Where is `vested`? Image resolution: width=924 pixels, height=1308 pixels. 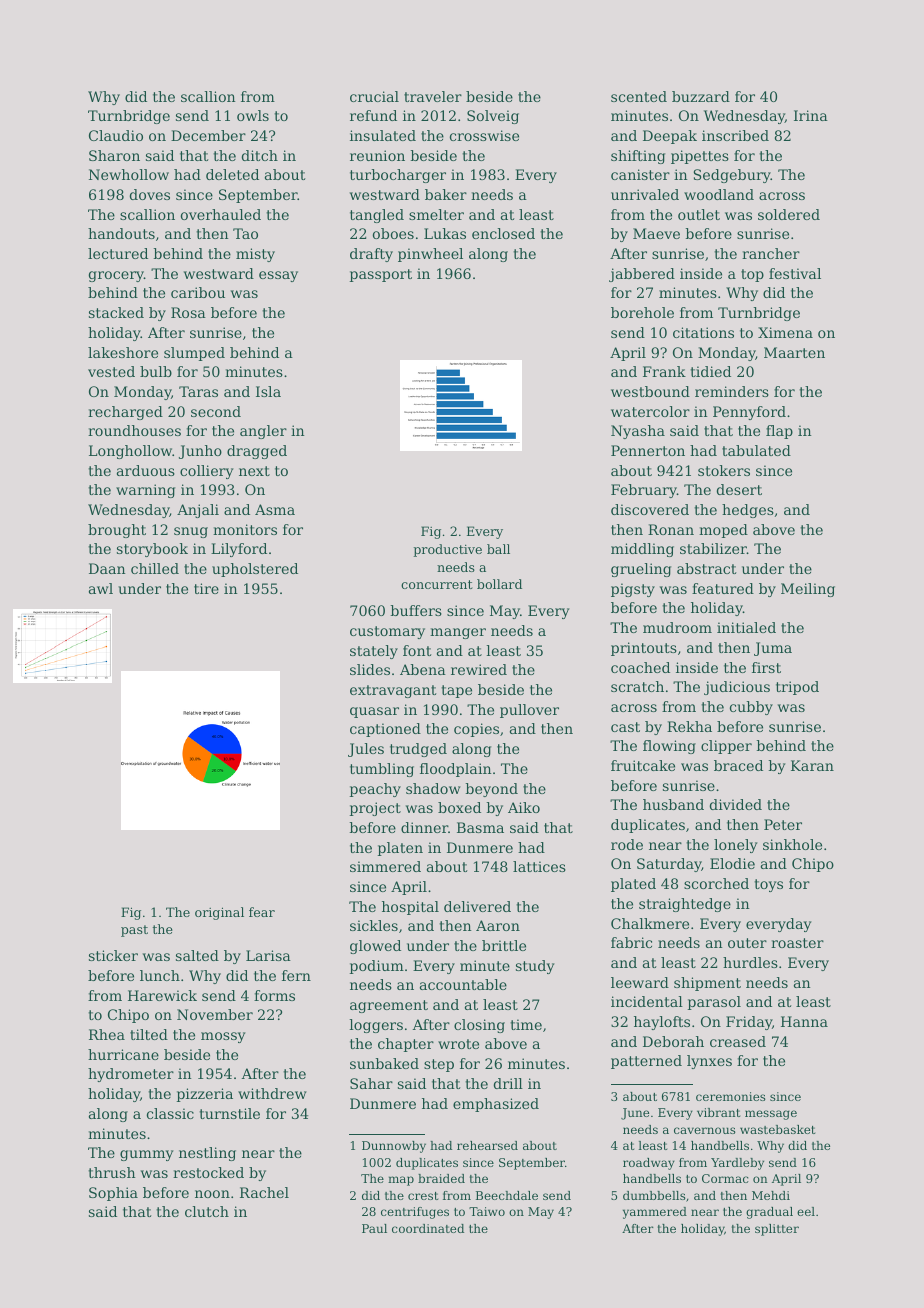 vested is located at coordinates (111, 371).
